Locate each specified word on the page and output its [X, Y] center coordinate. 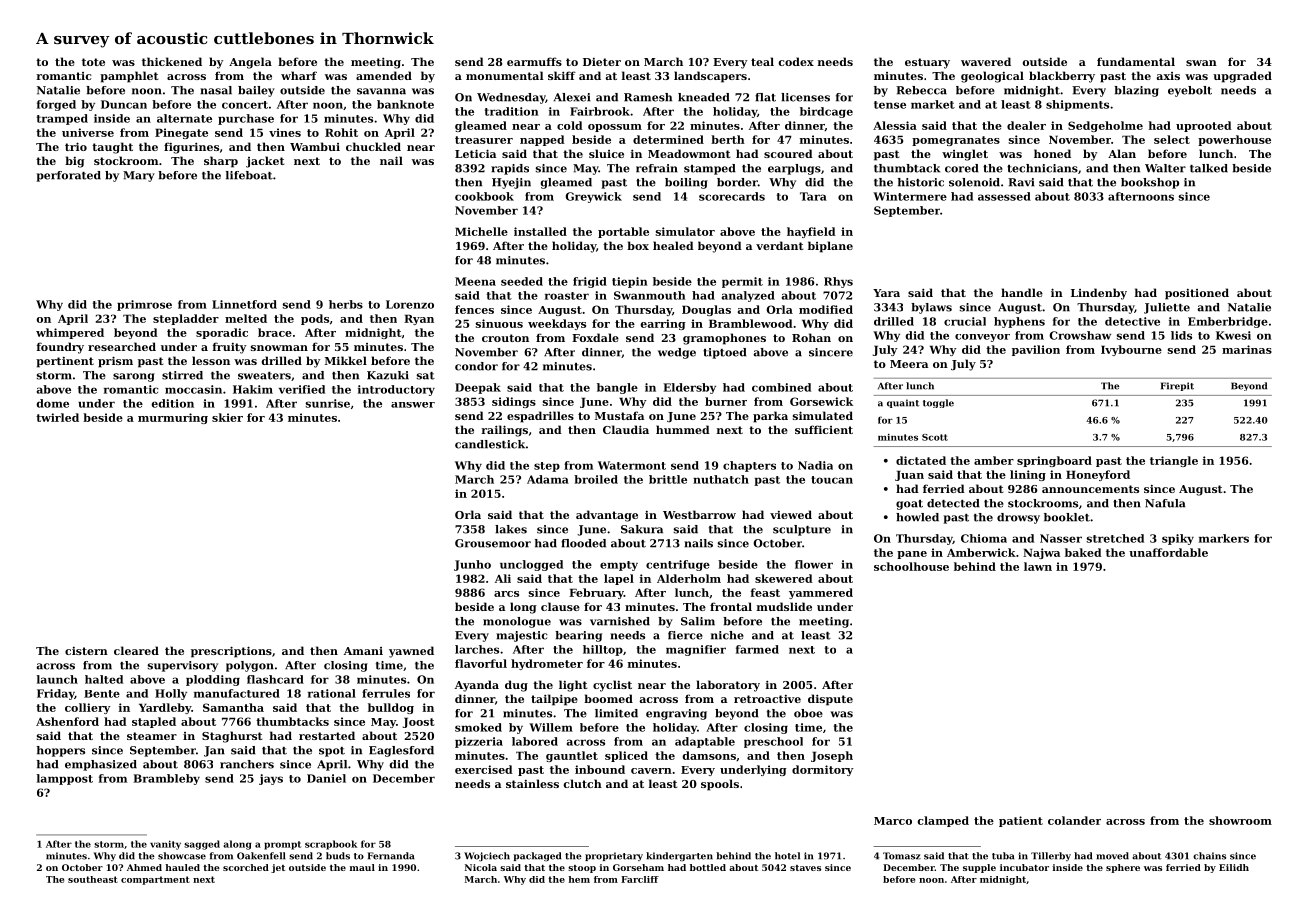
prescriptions [231, 652]
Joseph [832, 756]
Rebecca [921, 90]
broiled [596, 479]
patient [1021, 821]
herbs [346, 304]
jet [278, 868]
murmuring [173, 418]
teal [762, 61]
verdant [779, 245]
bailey [256, 91]
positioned [1197, 294]
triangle [1174, 461]
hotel [787, 856]
